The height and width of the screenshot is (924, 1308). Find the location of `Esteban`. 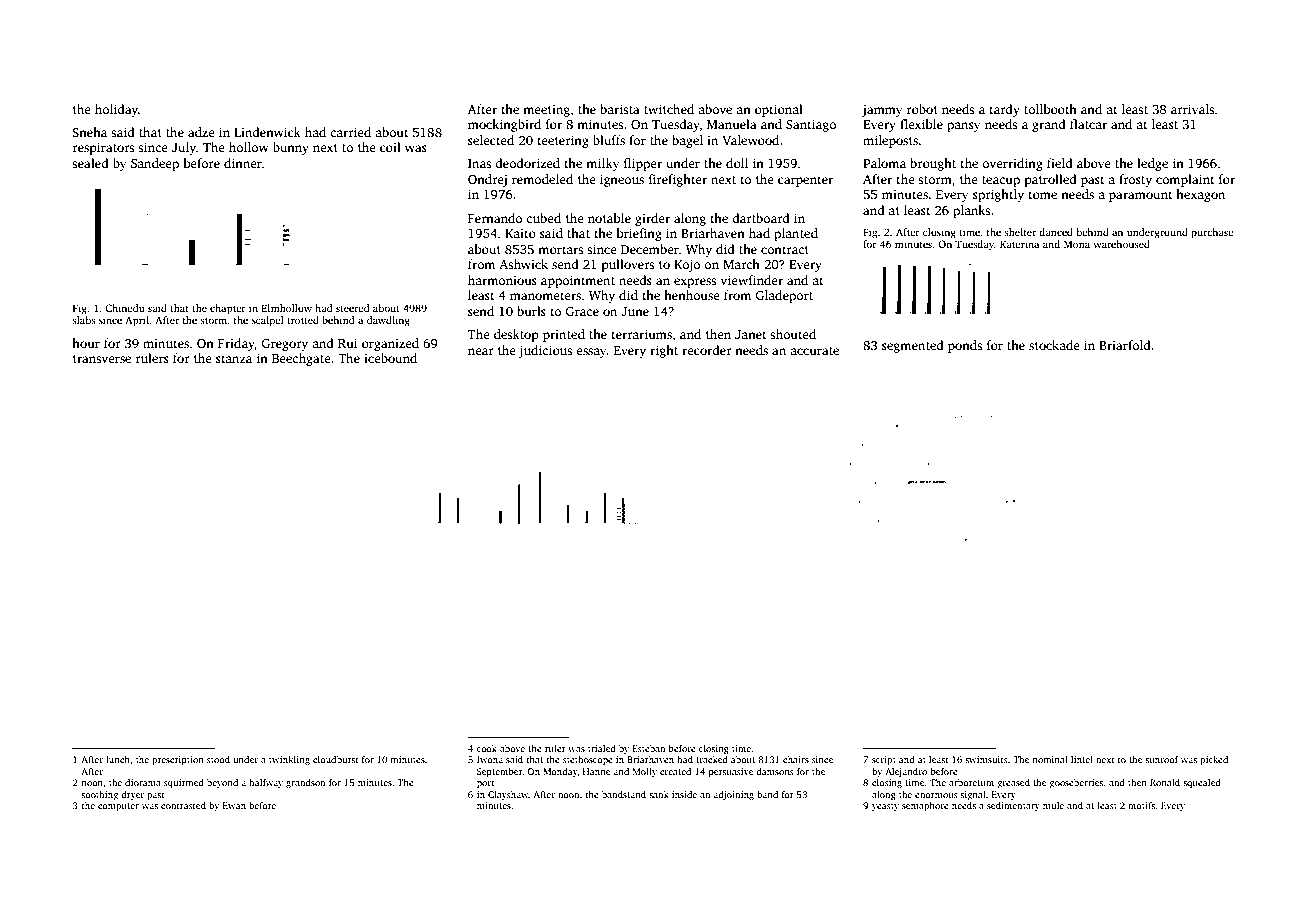

Esteban is located at coordinates (648, 748).
